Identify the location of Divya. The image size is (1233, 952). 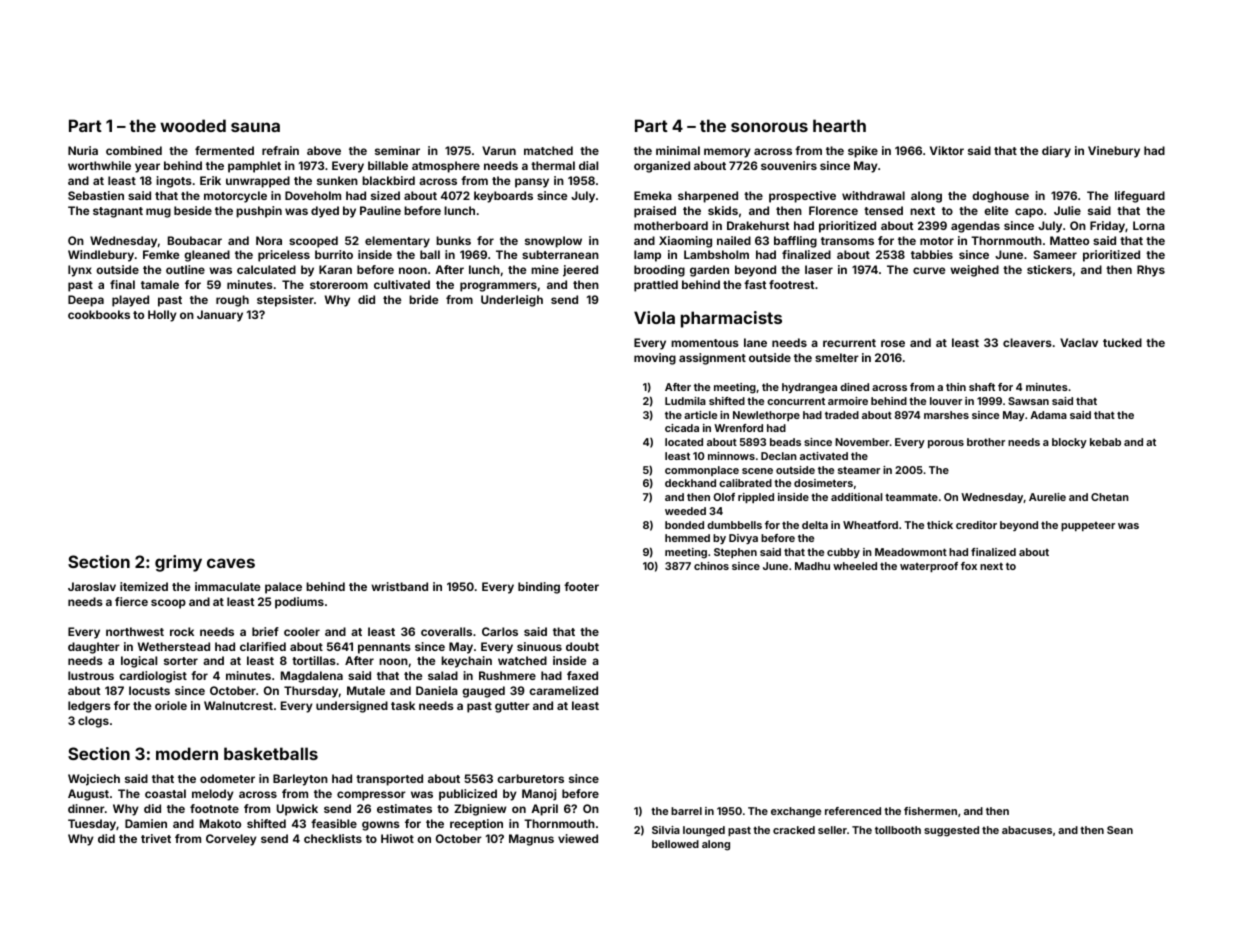
(743, 539).
